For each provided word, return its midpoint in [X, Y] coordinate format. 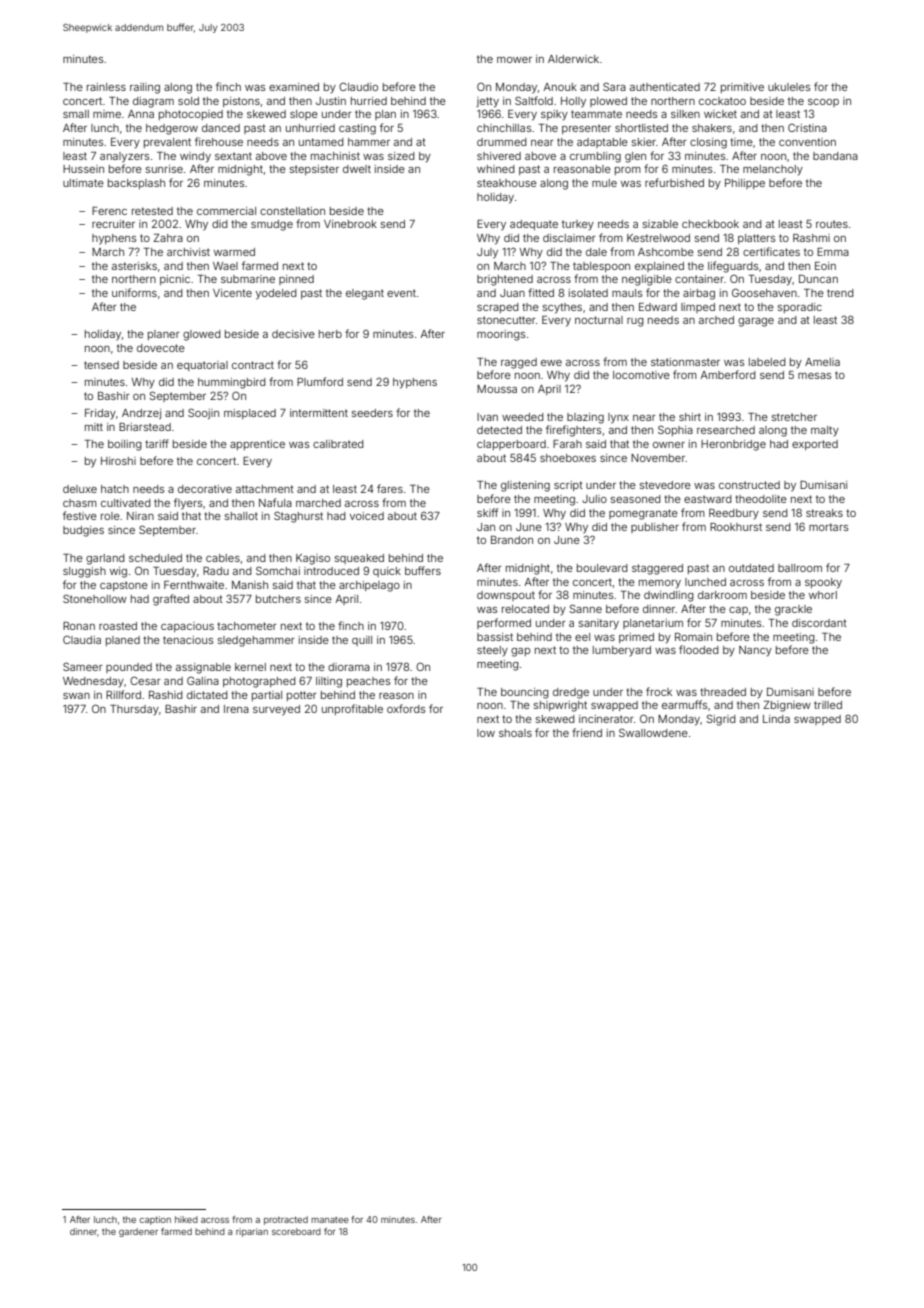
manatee [330, 1220]
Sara [614, 86]
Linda [776, 719]
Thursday [134, 710]
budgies [83, 531]
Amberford [728, 374]
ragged [519, 363]
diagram [153, 102]
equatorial [202, 366]
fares [390, 488]
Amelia [822, 362]
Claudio [358, 86]
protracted [286, 1220]
